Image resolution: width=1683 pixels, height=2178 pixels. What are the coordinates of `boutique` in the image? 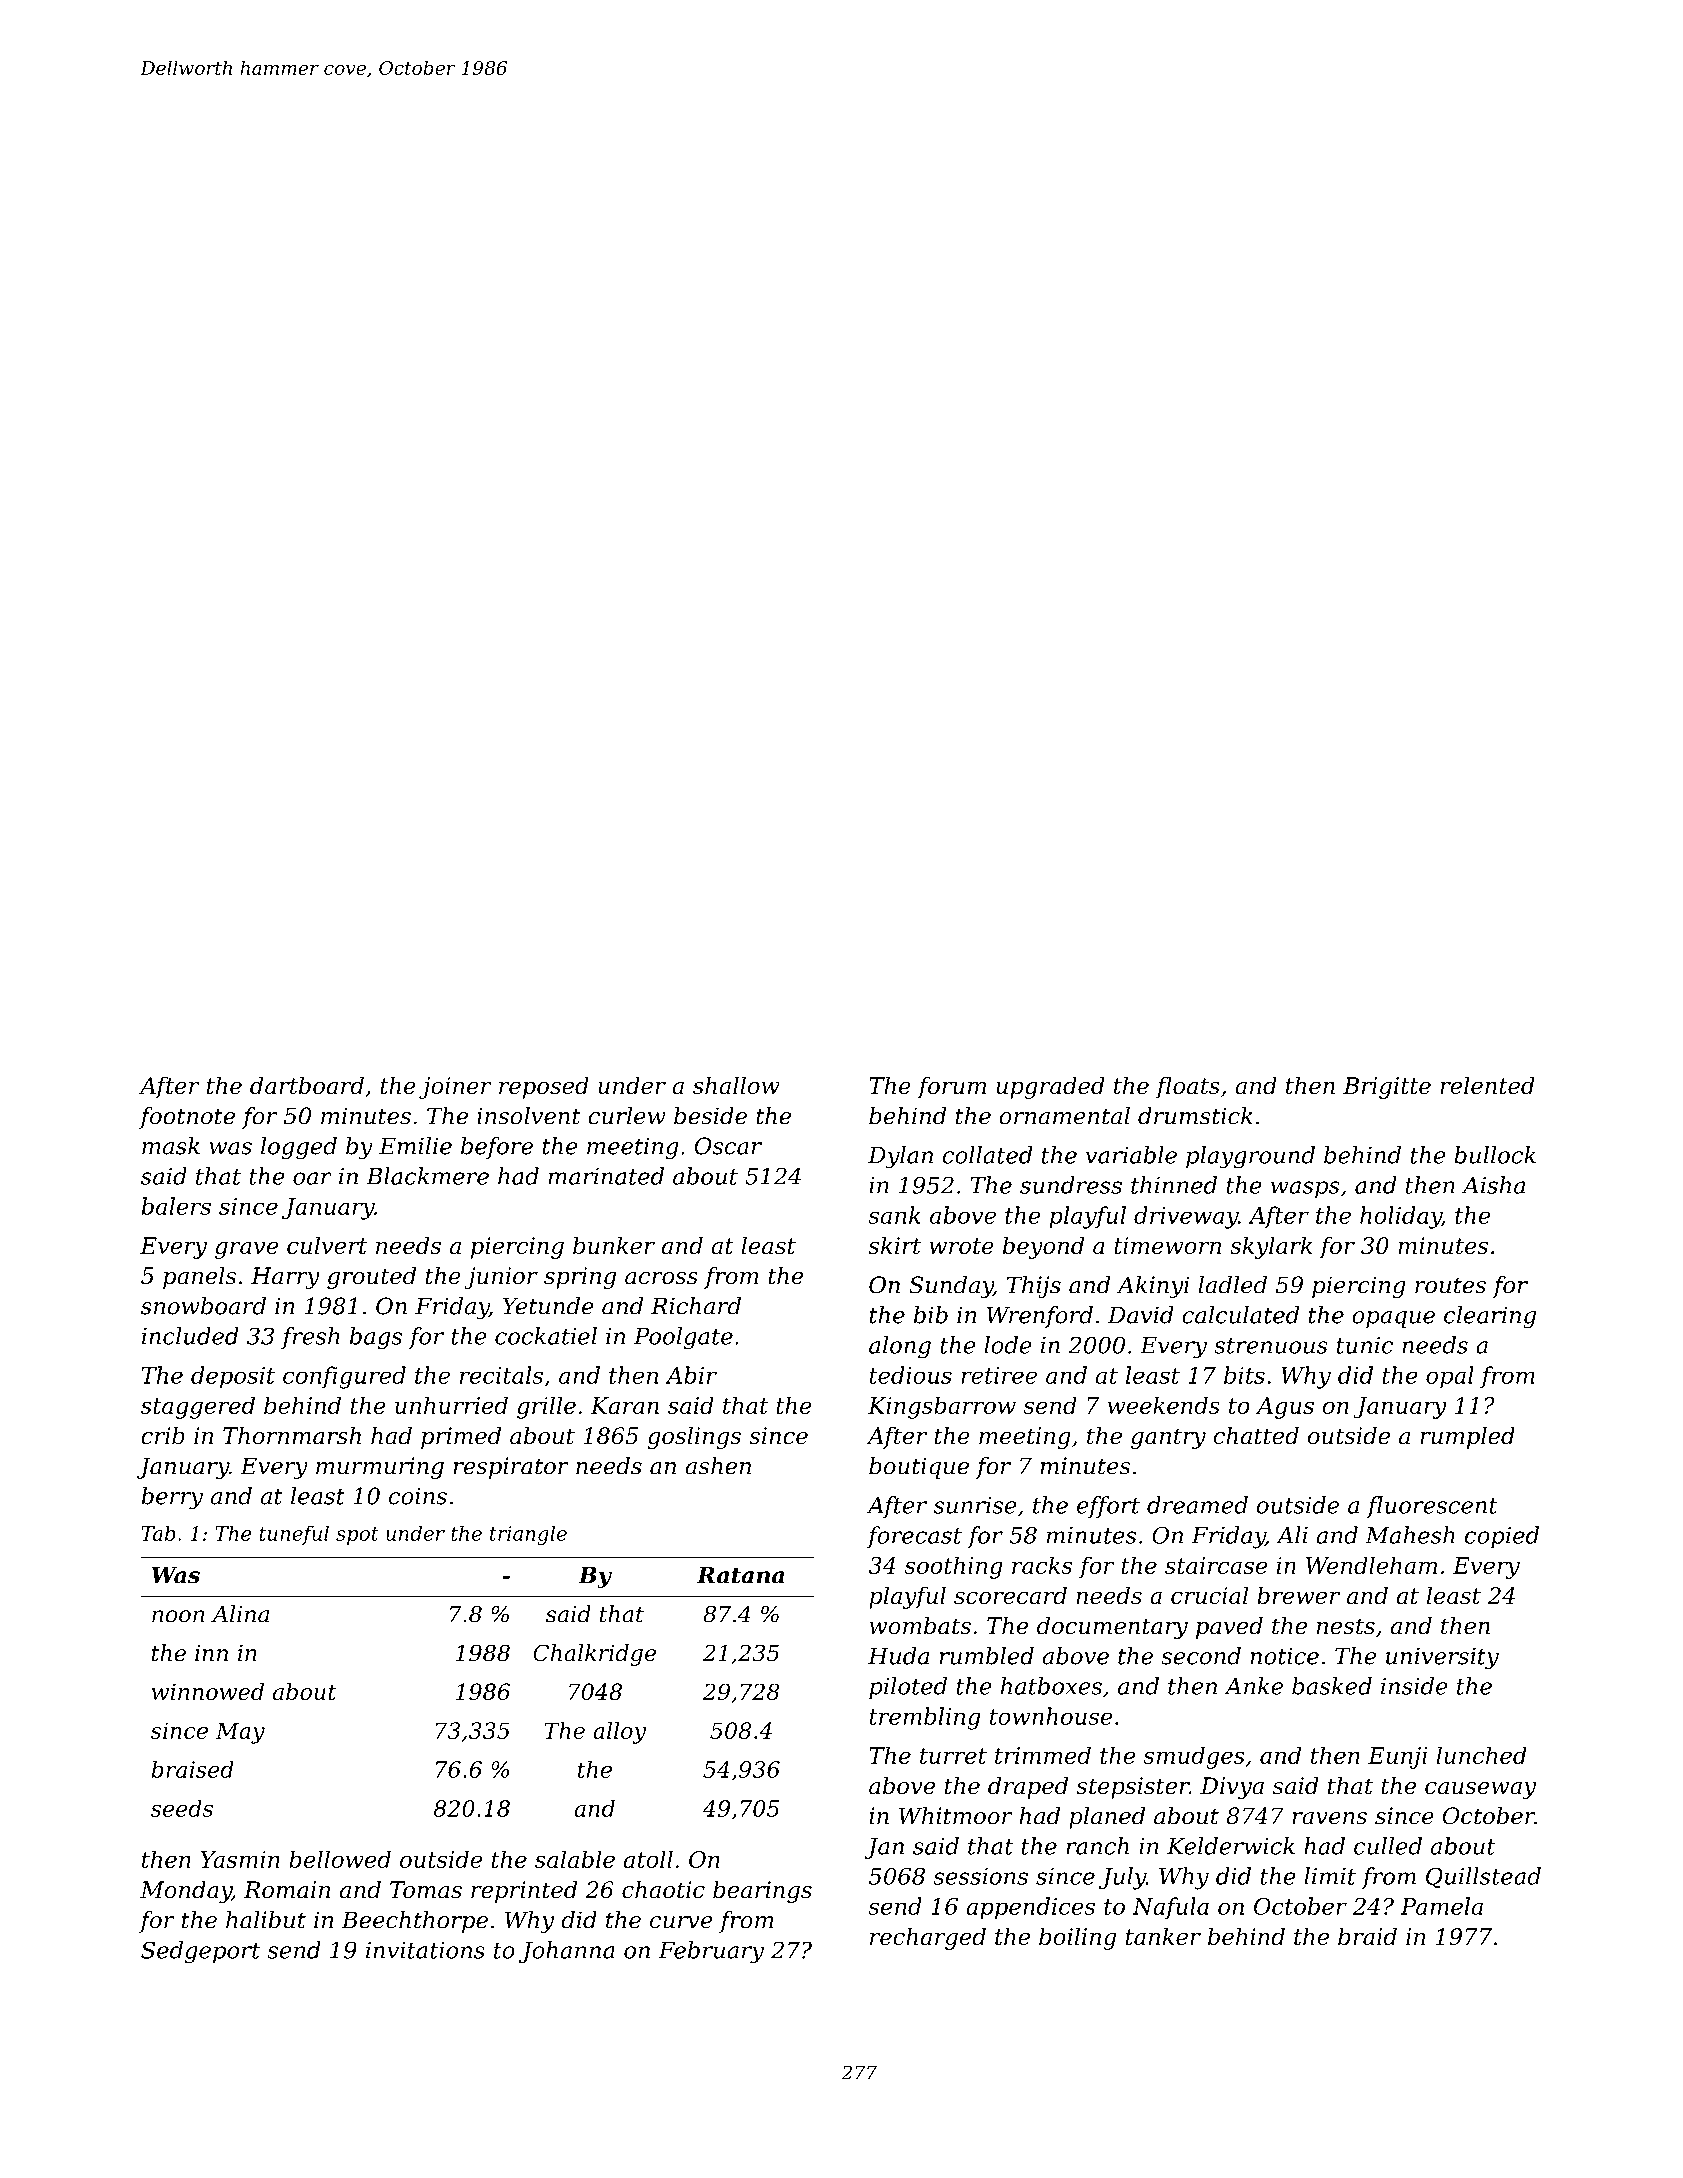 It's located at (919, 1468).
